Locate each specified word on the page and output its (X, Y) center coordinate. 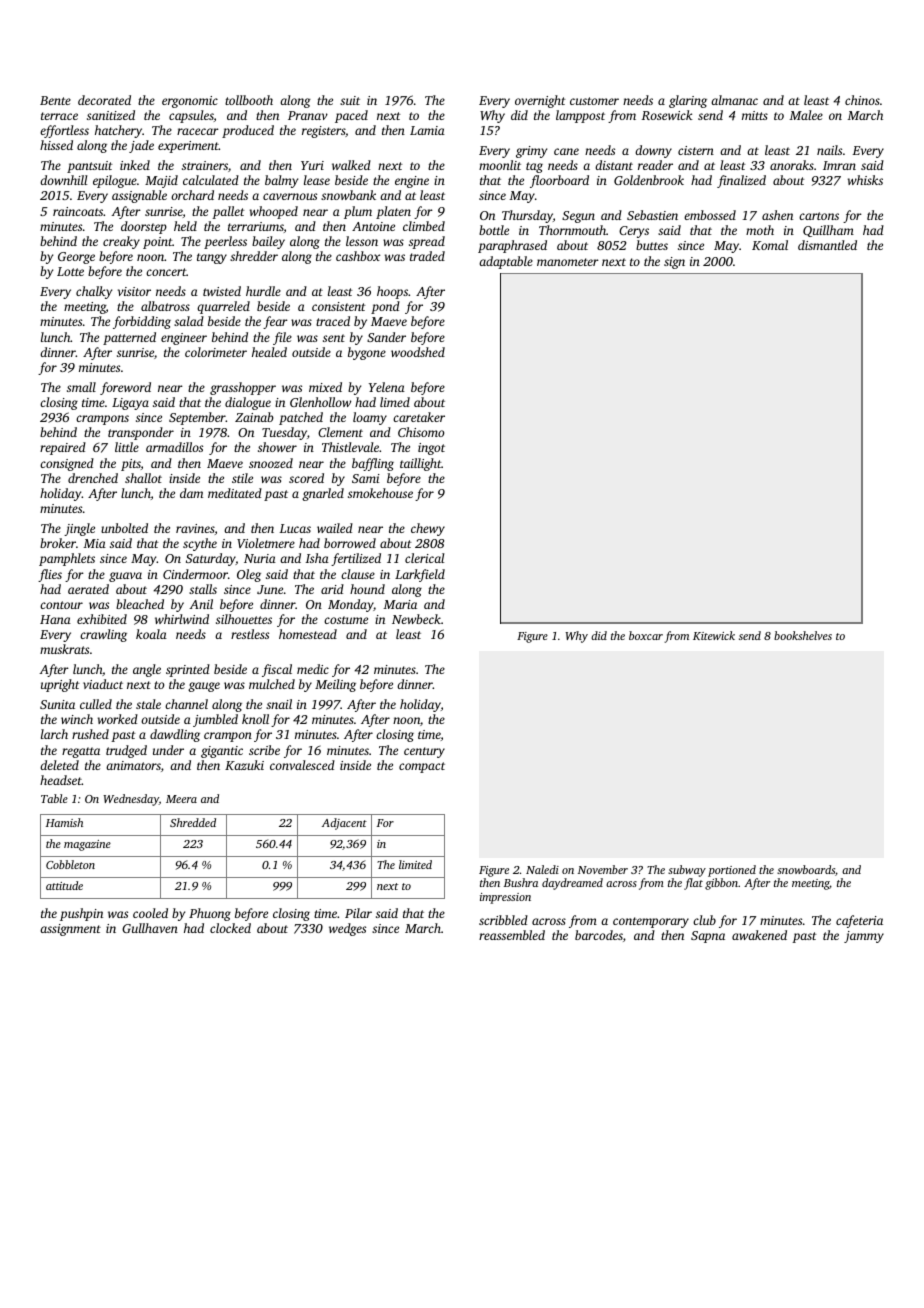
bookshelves (803, 635)
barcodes (599, 935)
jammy (864, 937)
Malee (806, 115)
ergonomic (190, 102)
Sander (386, 337)
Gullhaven (150, 928)
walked (351, 165)
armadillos (174, 447)
